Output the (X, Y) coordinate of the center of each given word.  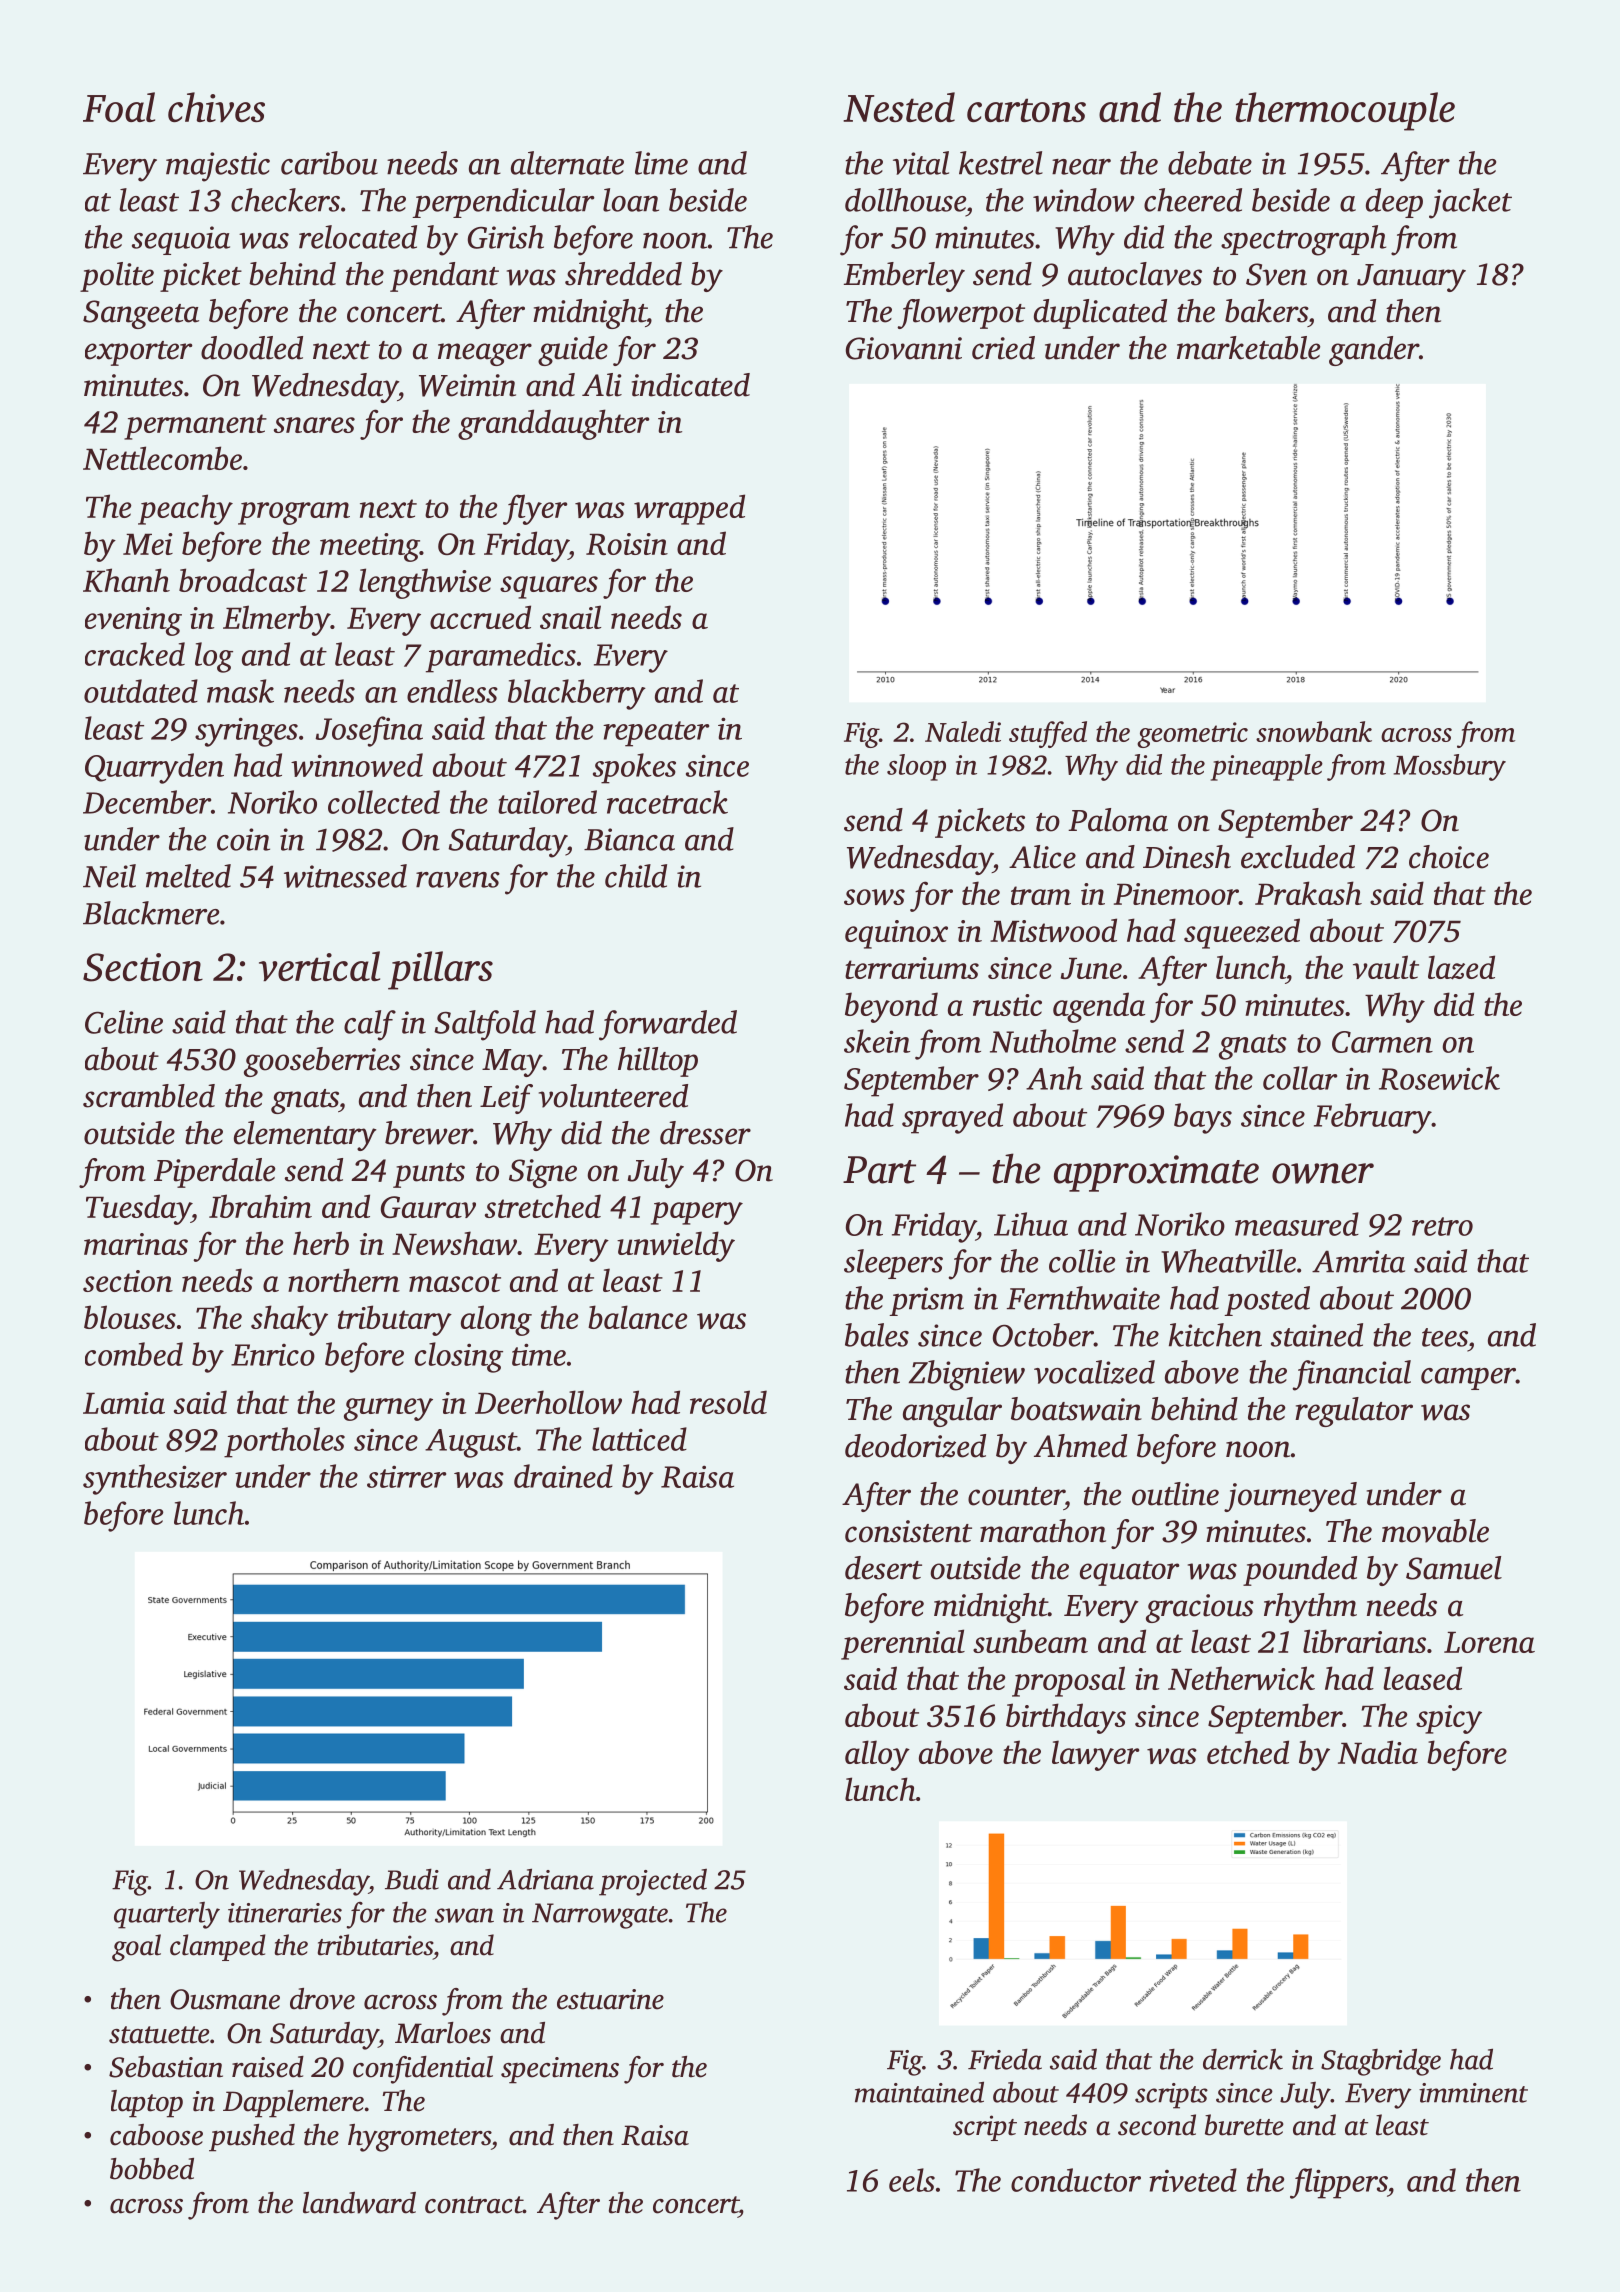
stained (1317, 1335)
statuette (159, 2035)
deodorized (915, 1446)
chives (216, 107)
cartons (1026, 110)
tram (1041, 895)
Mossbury (1449, 767)
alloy (877, 1755)
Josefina (369, 731)
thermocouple (1345, 111)
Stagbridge (1381, 2062)
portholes (284, 1442)
